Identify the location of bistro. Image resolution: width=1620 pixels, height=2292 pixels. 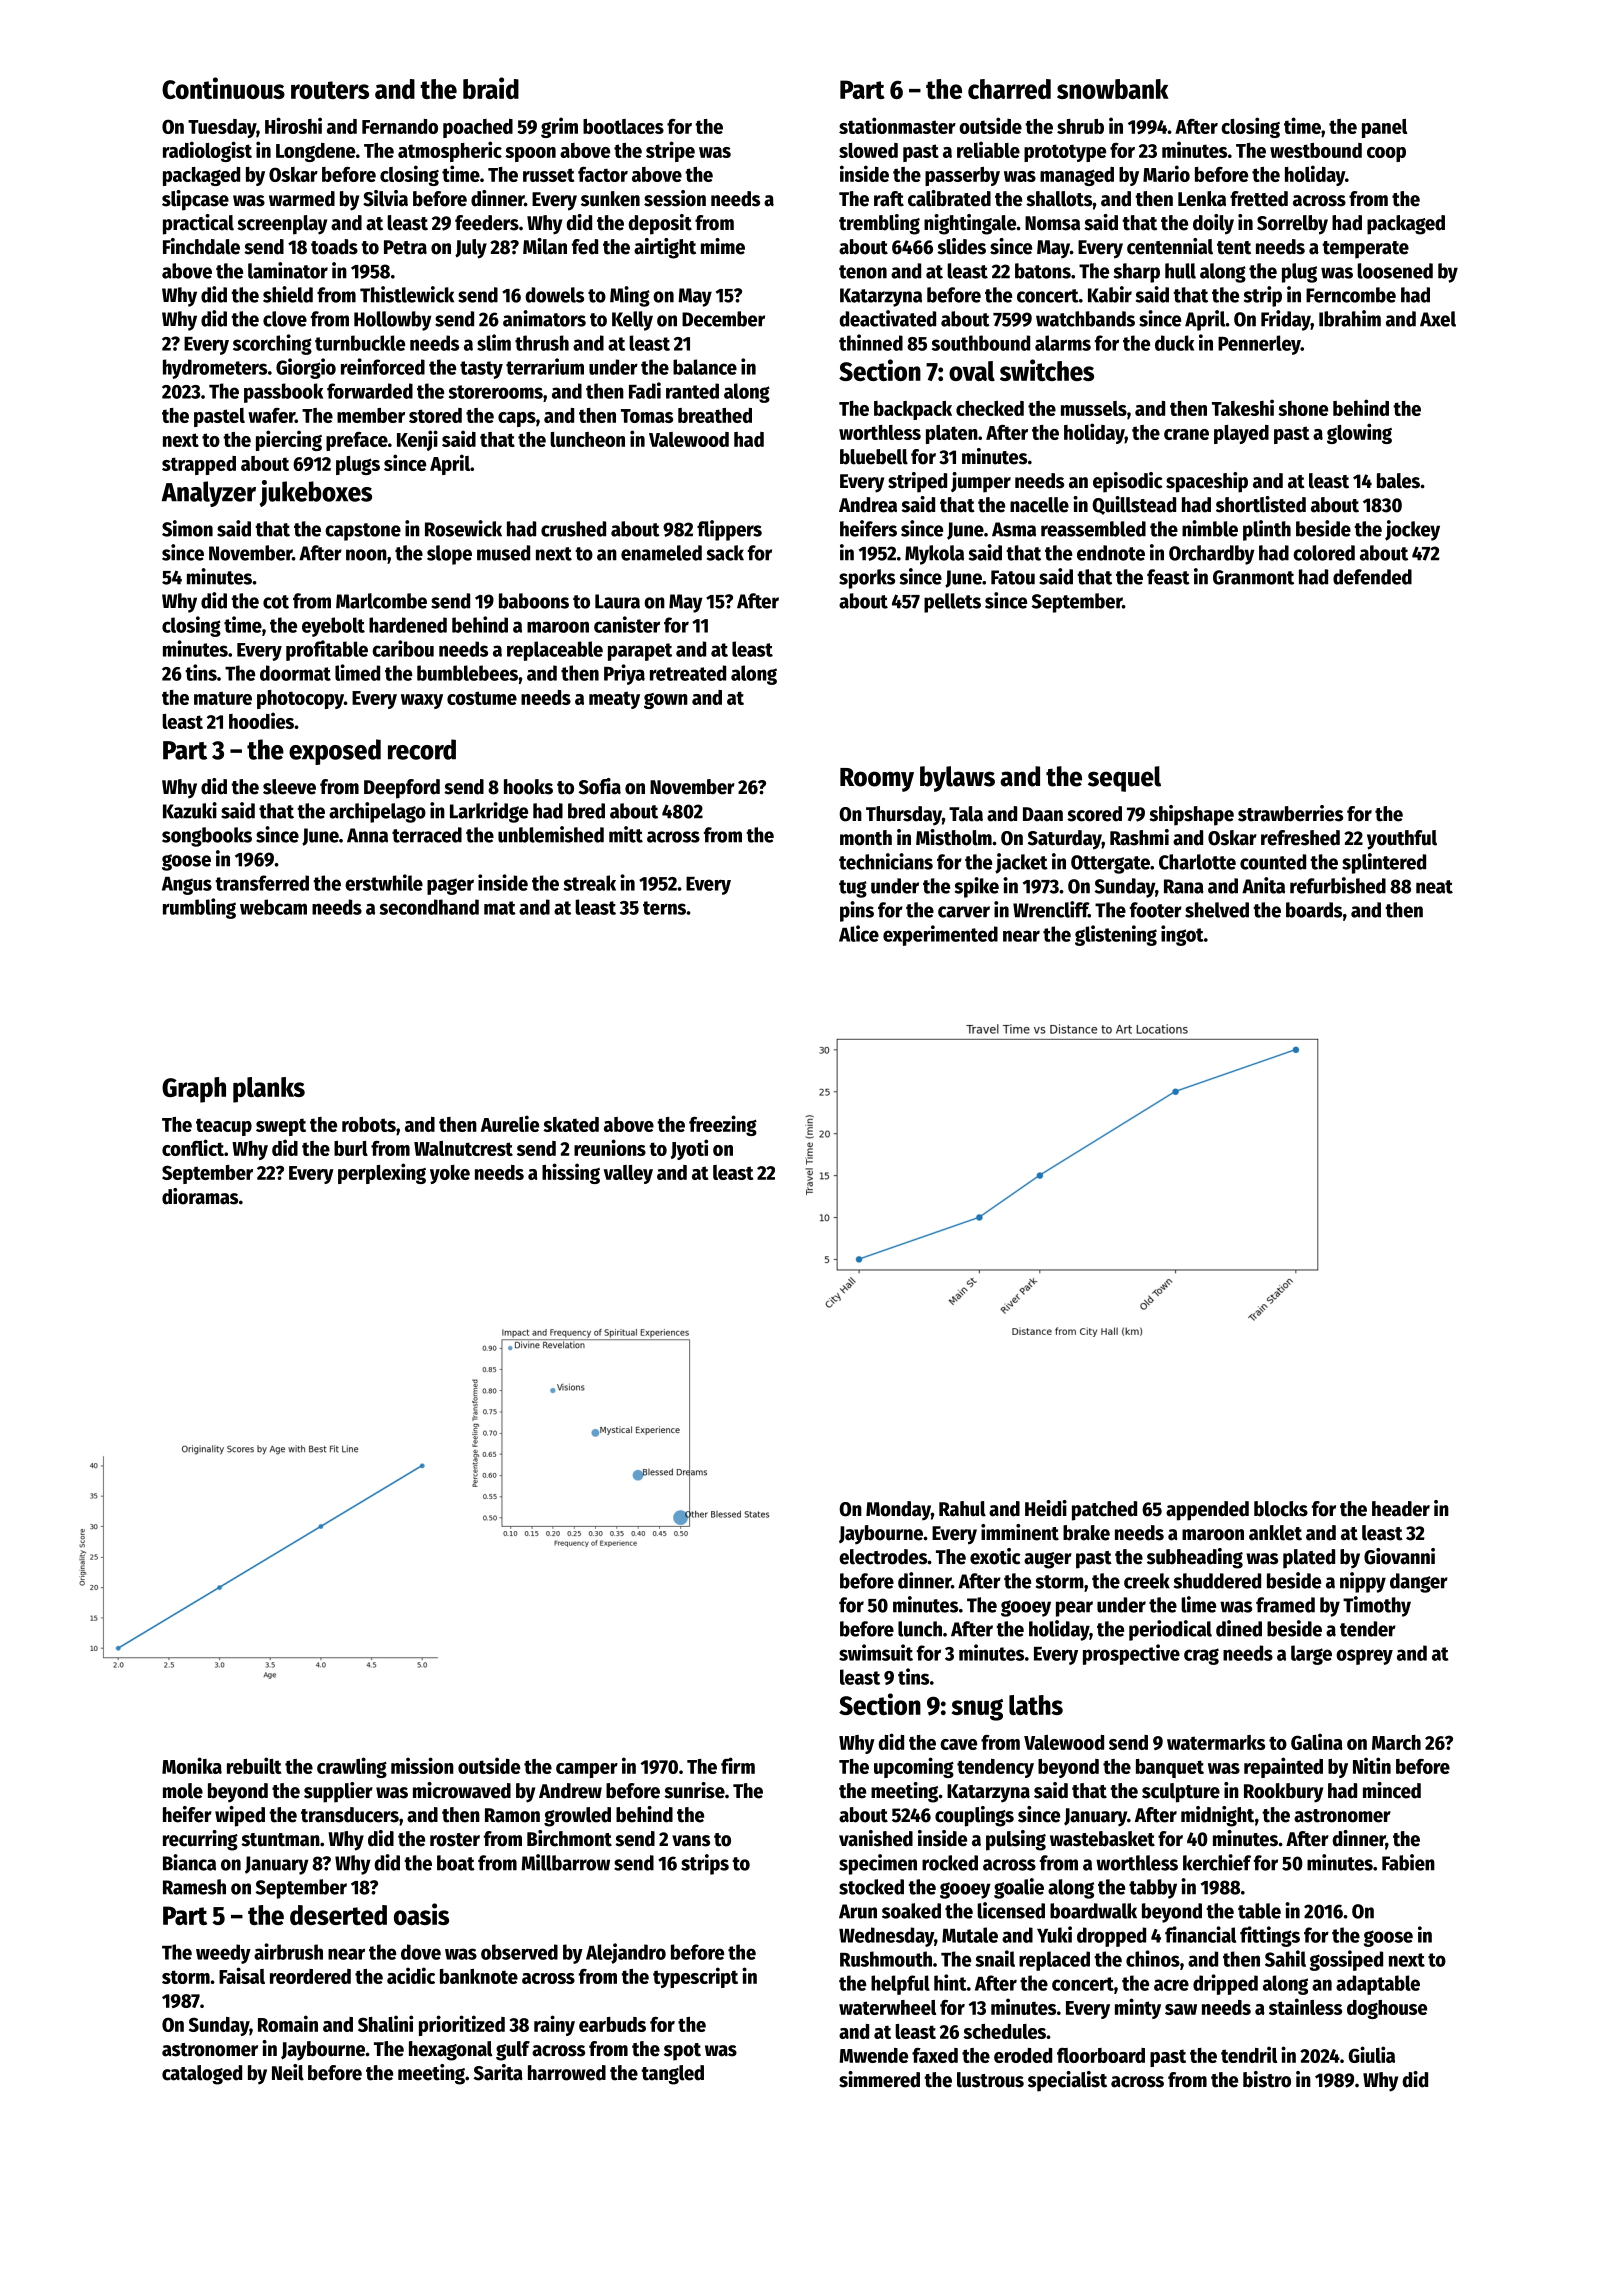
(1267, 2079).
